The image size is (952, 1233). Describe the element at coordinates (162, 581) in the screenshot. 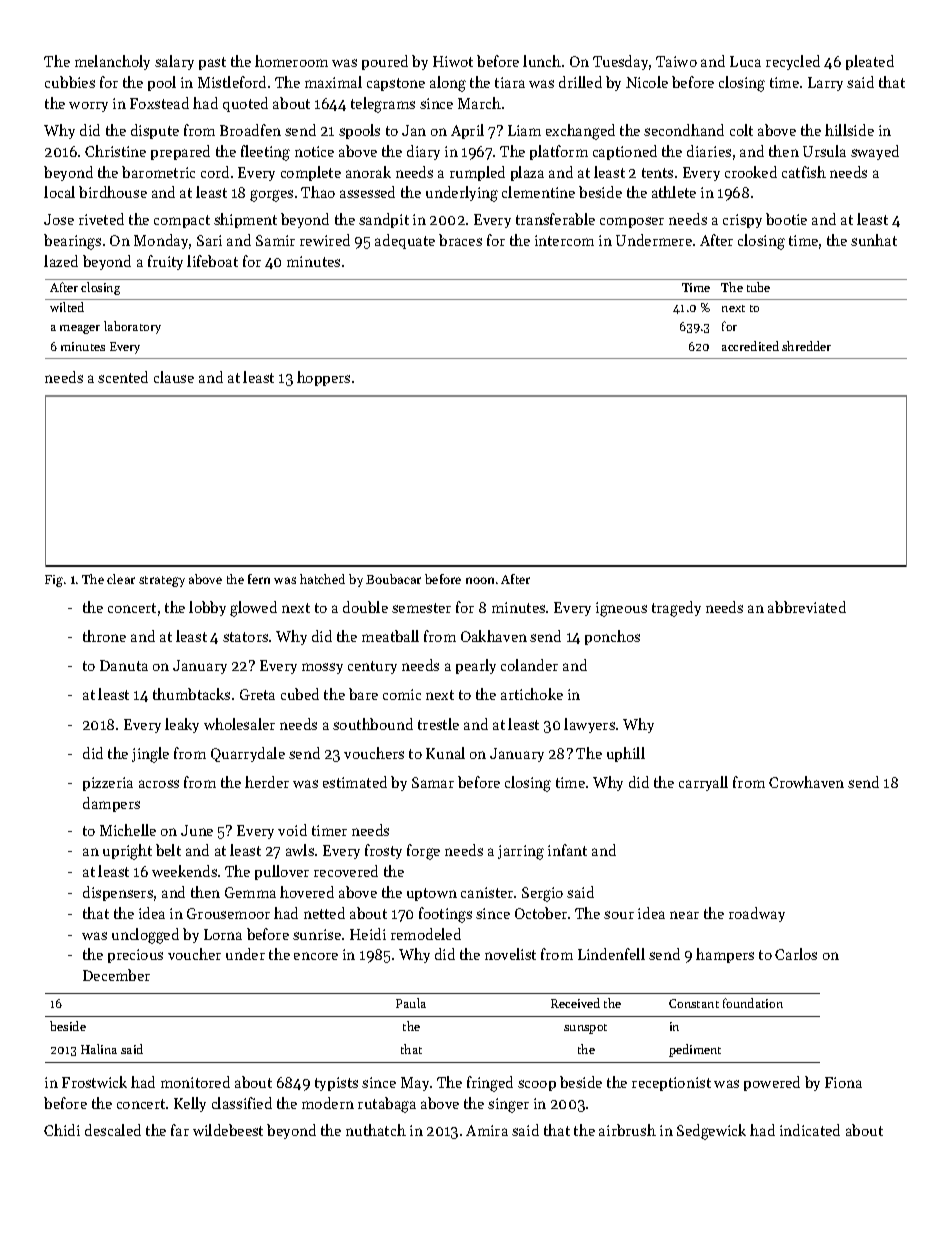

I see `strategy` at that location.
